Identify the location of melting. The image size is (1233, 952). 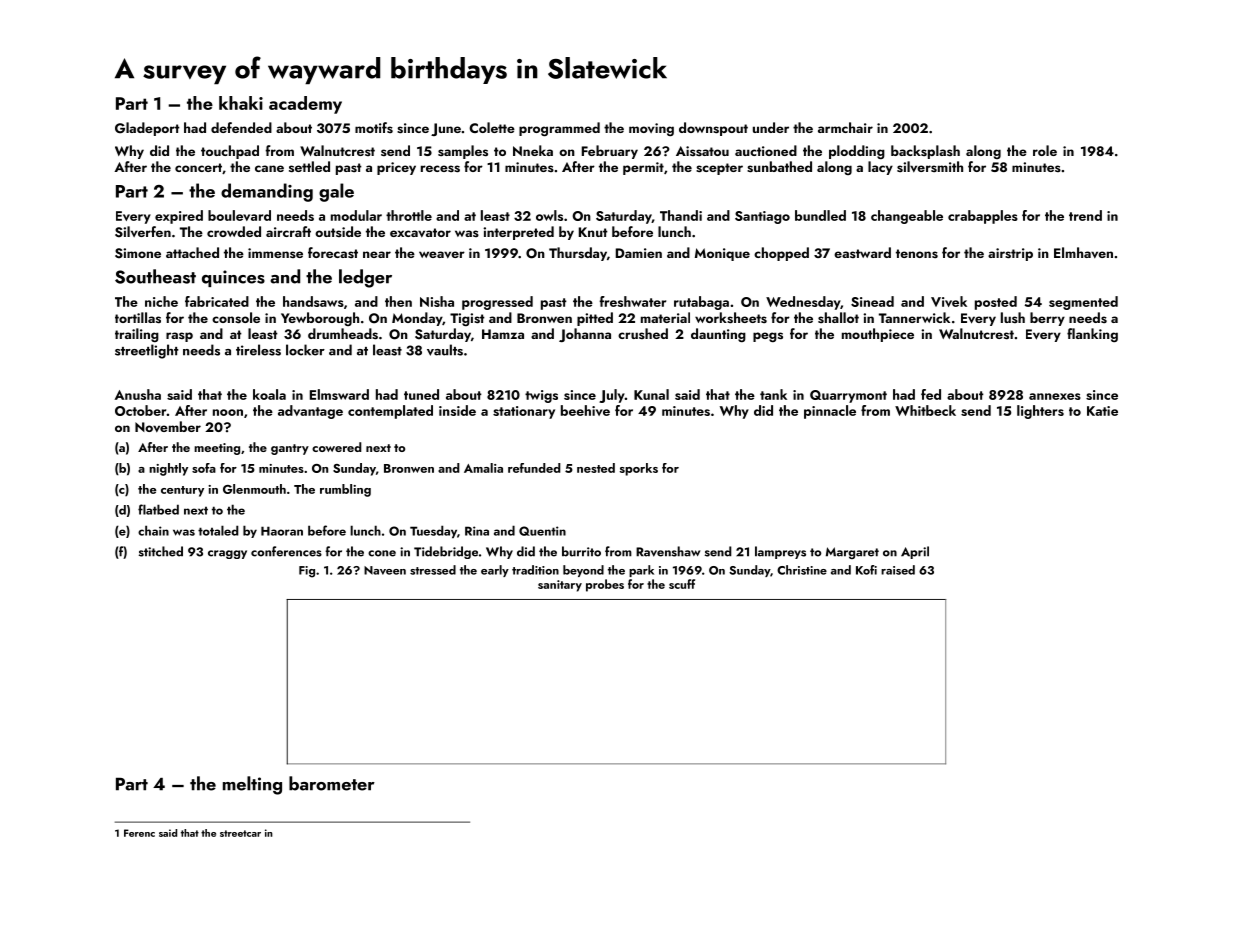
(252, 785).
